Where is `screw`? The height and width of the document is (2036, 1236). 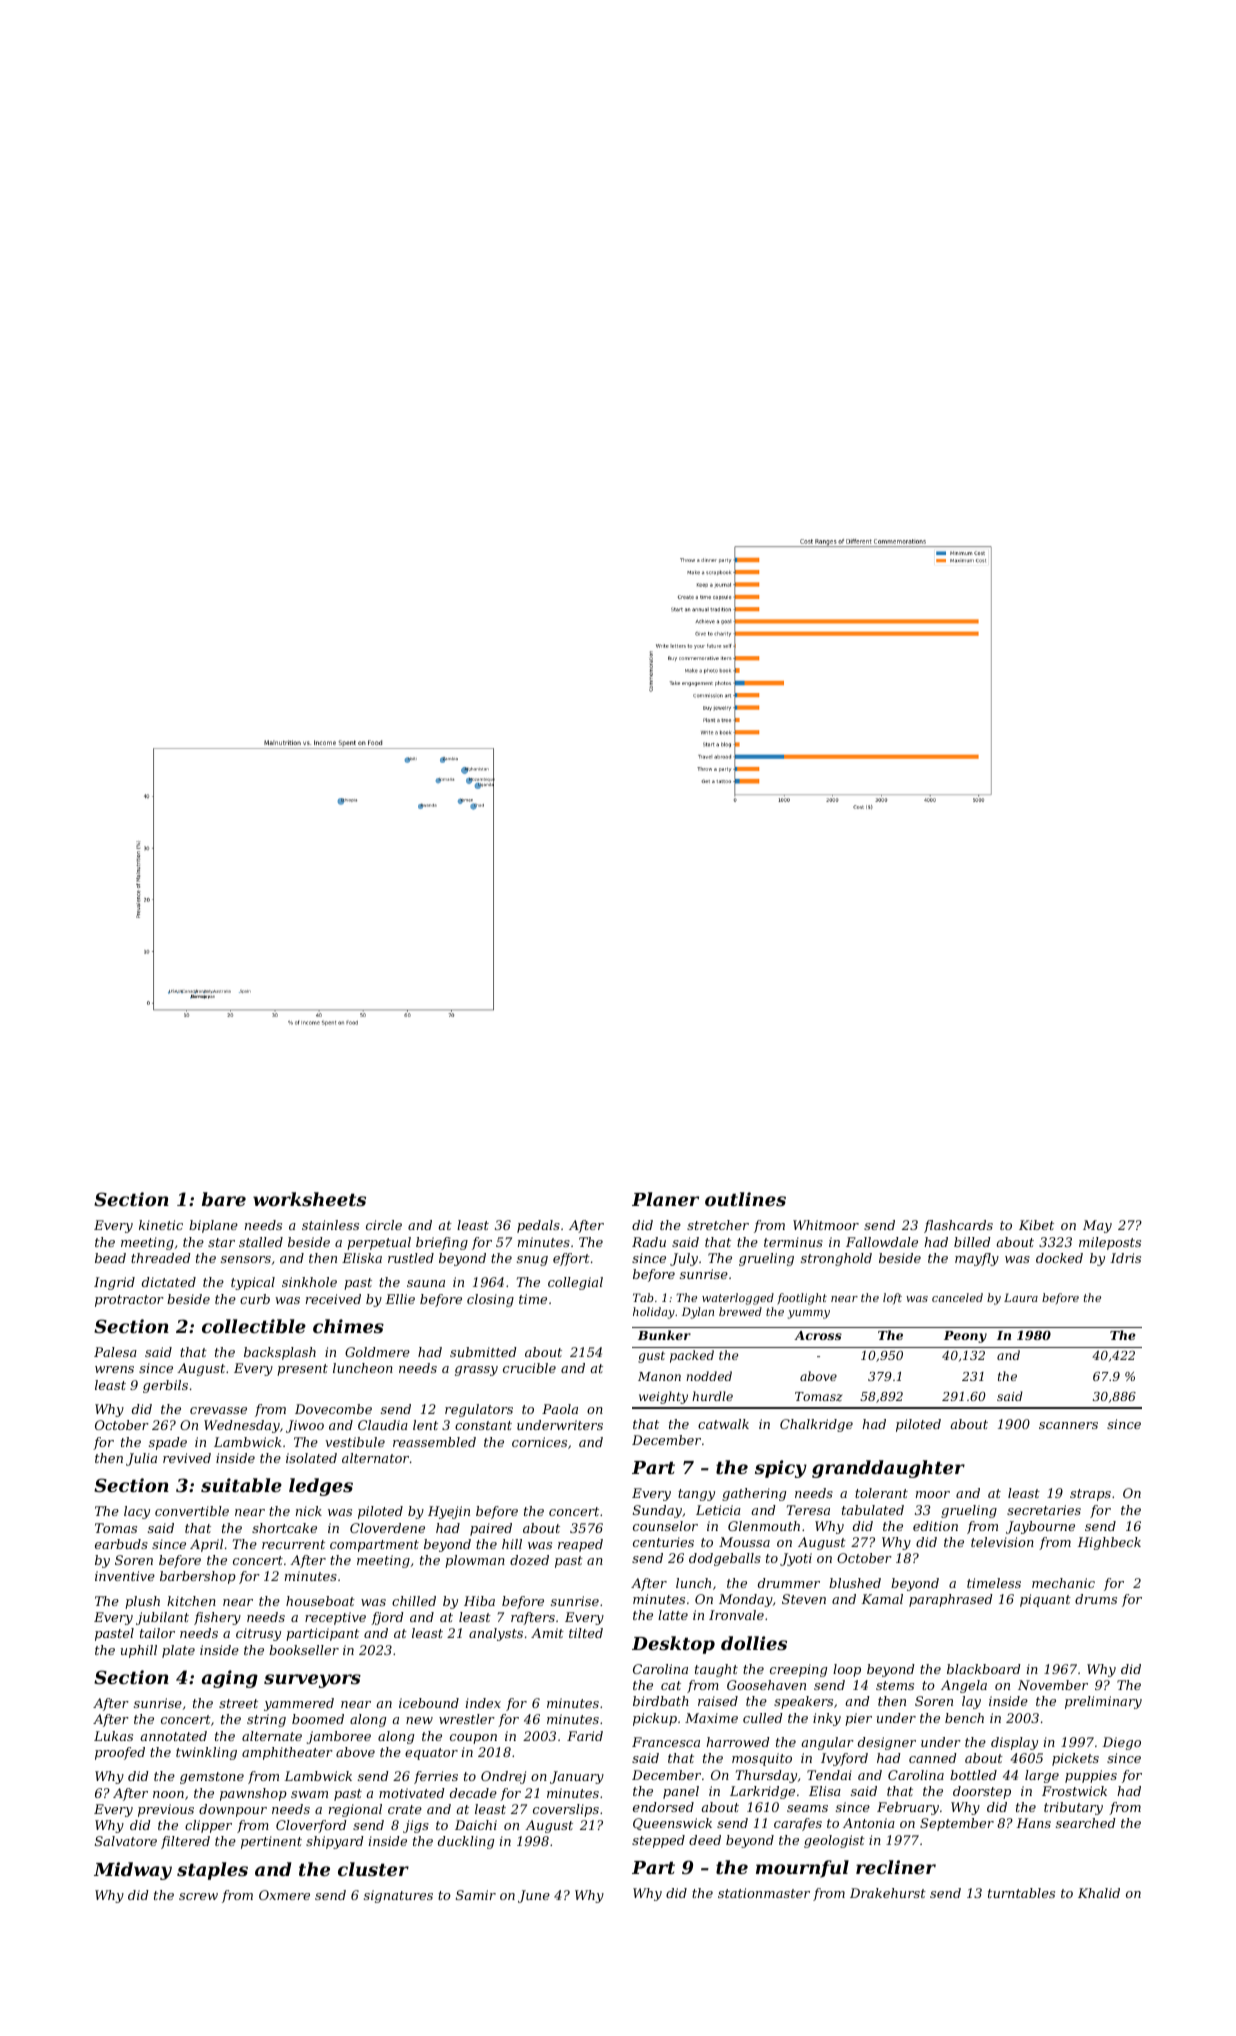
screw is located at coordinates (198, 1896).
